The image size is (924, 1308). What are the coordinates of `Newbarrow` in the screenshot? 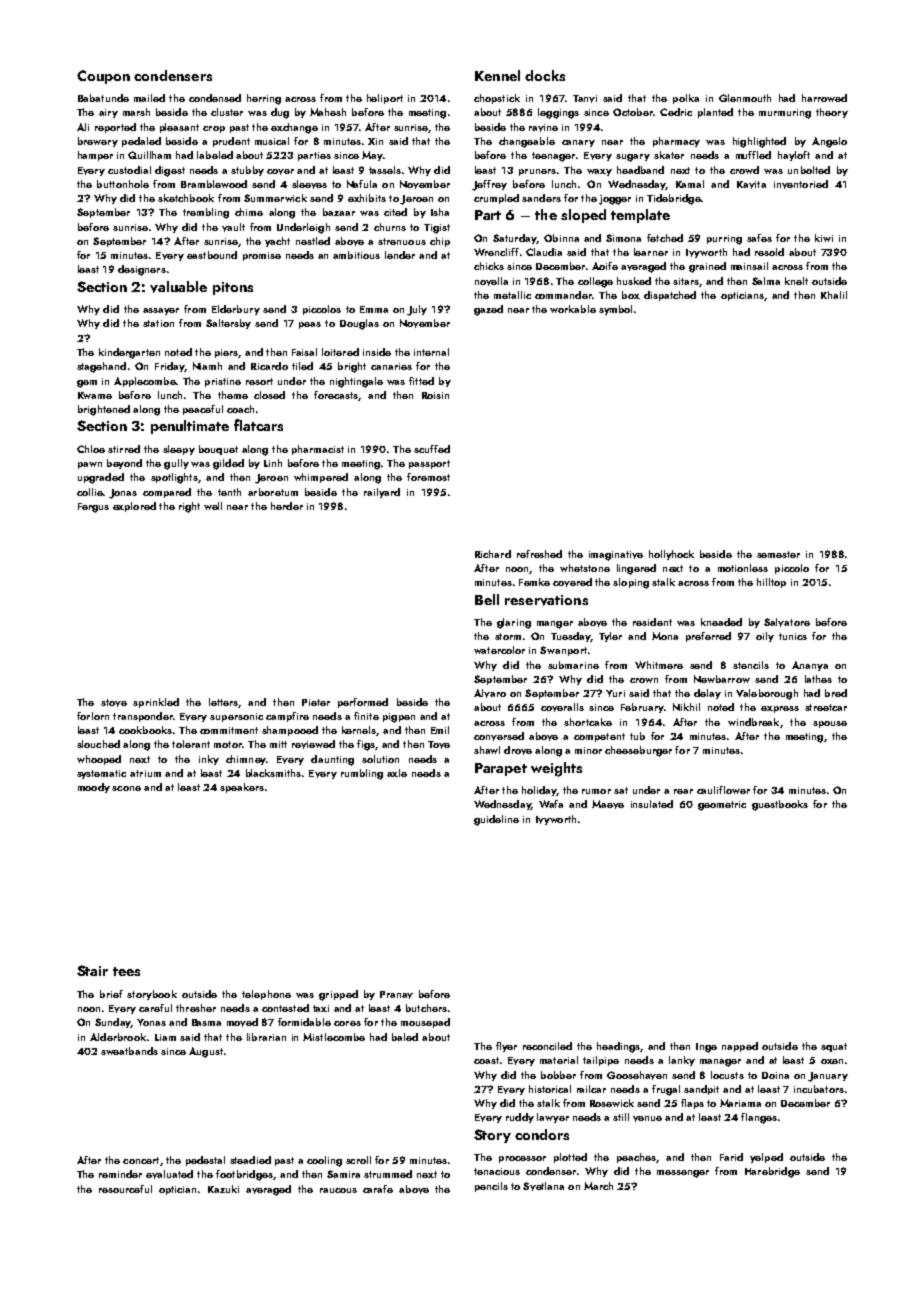 It's located at (722, 679).
